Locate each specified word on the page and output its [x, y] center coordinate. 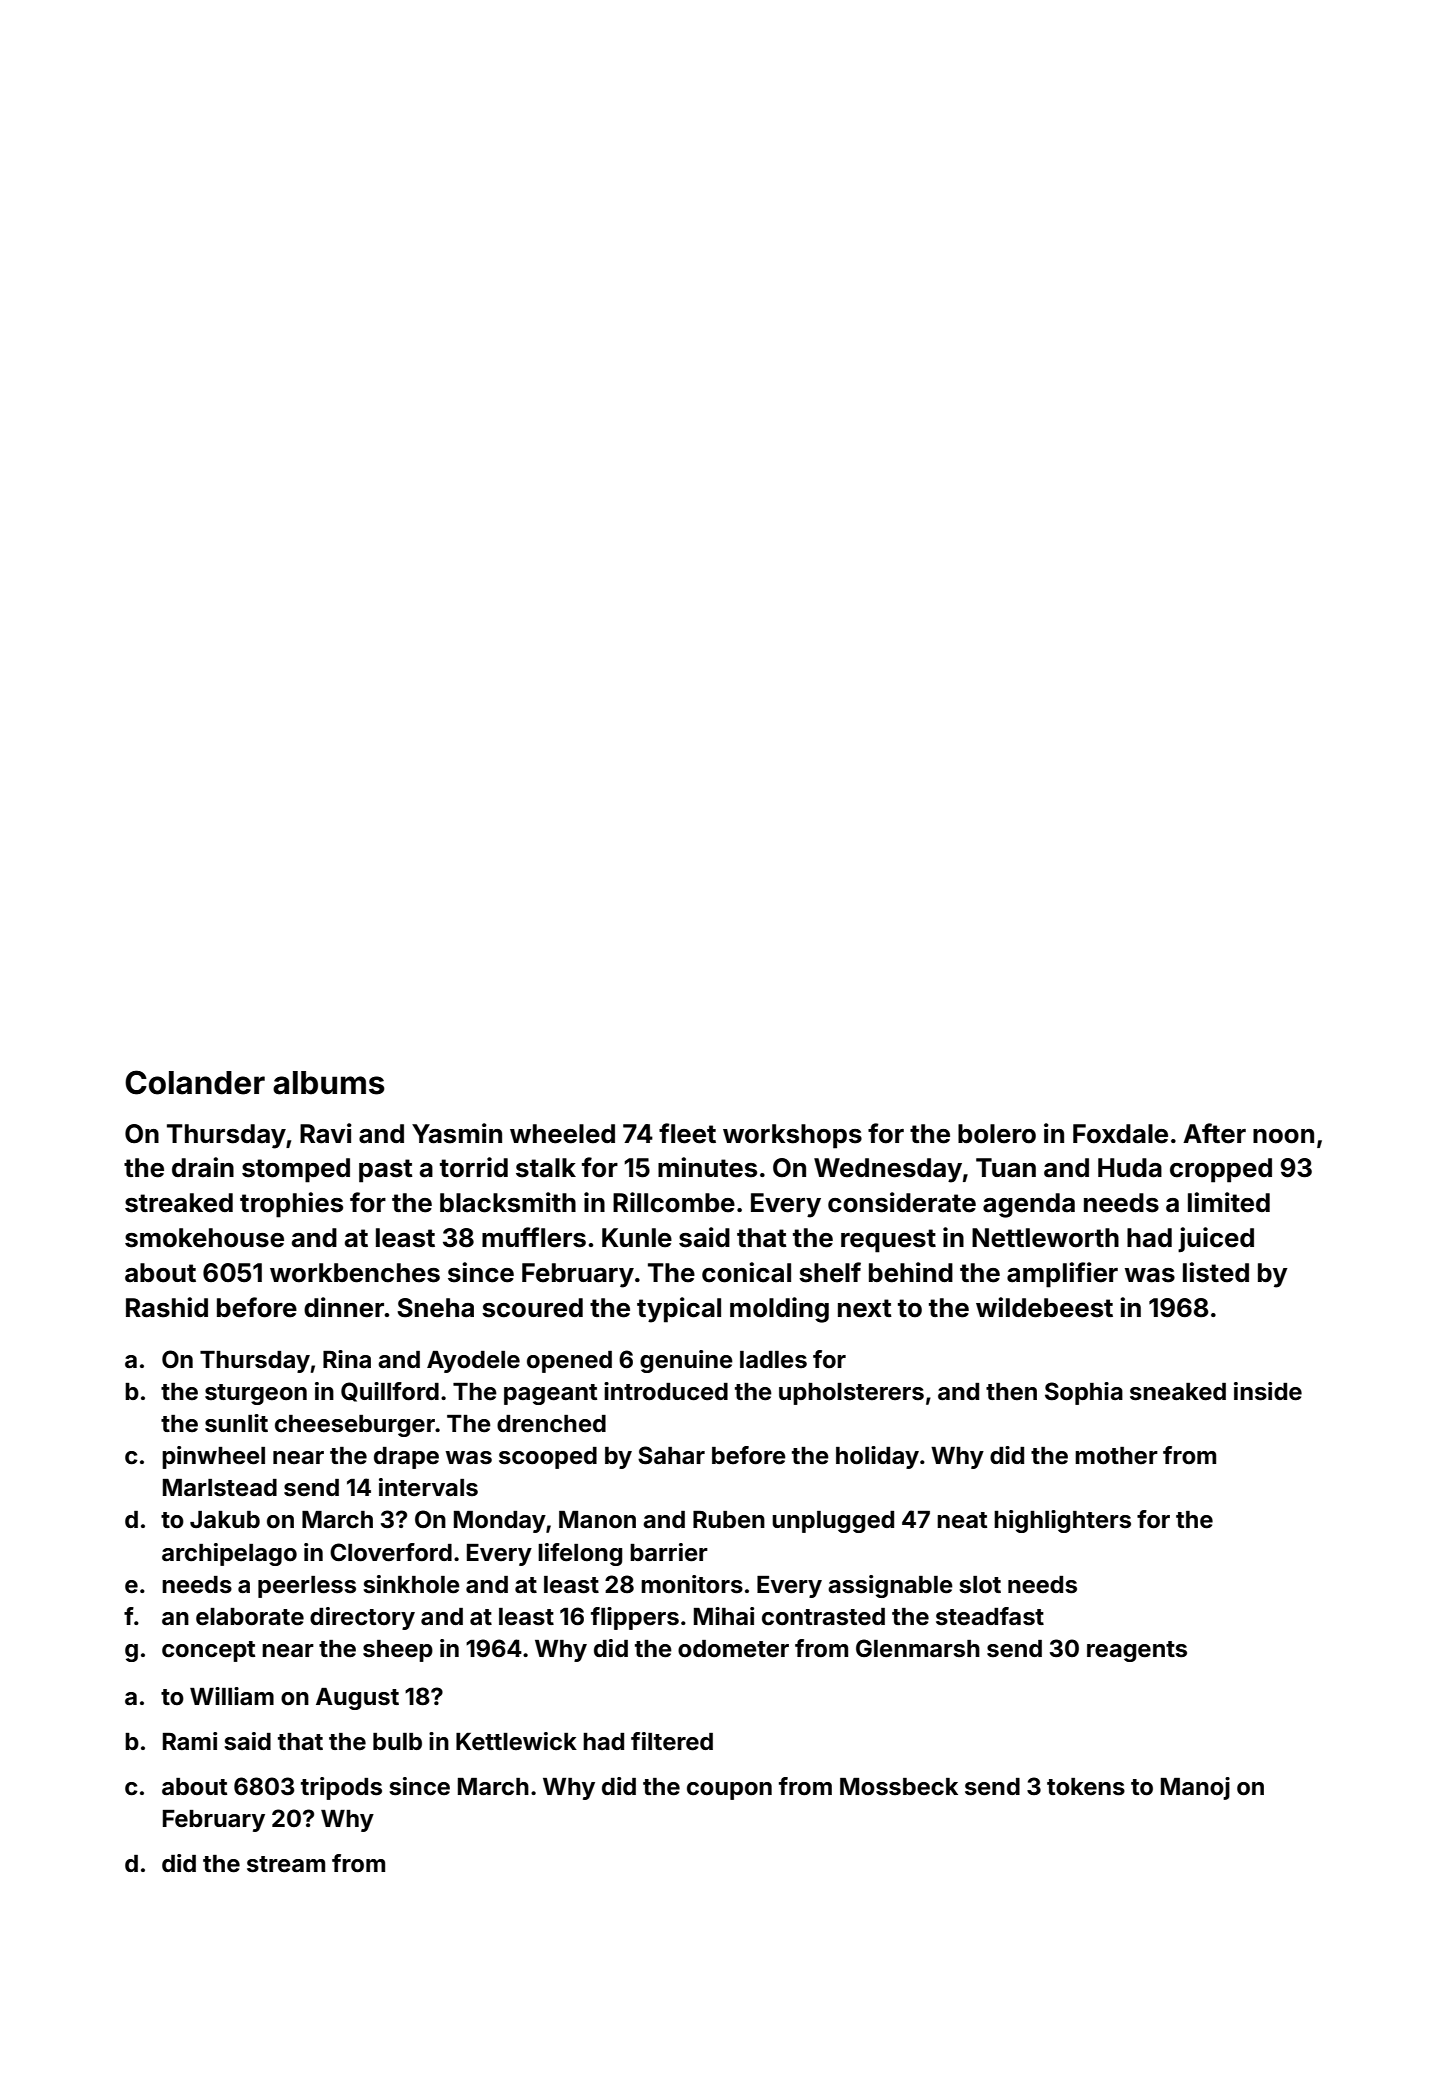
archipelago [229, 1554]
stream [286, 1864]
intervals [428, 1487]
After [1214, 1133]
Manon [597, 1520]
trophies [291, 1205]
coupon [729, 1791]
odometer [733, 1649]
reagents [1137, 1651]
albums [329, 1083]
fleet [687, 1133]
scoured [532, 1308]
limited [1229, 1202]
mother [1116, 1456]
